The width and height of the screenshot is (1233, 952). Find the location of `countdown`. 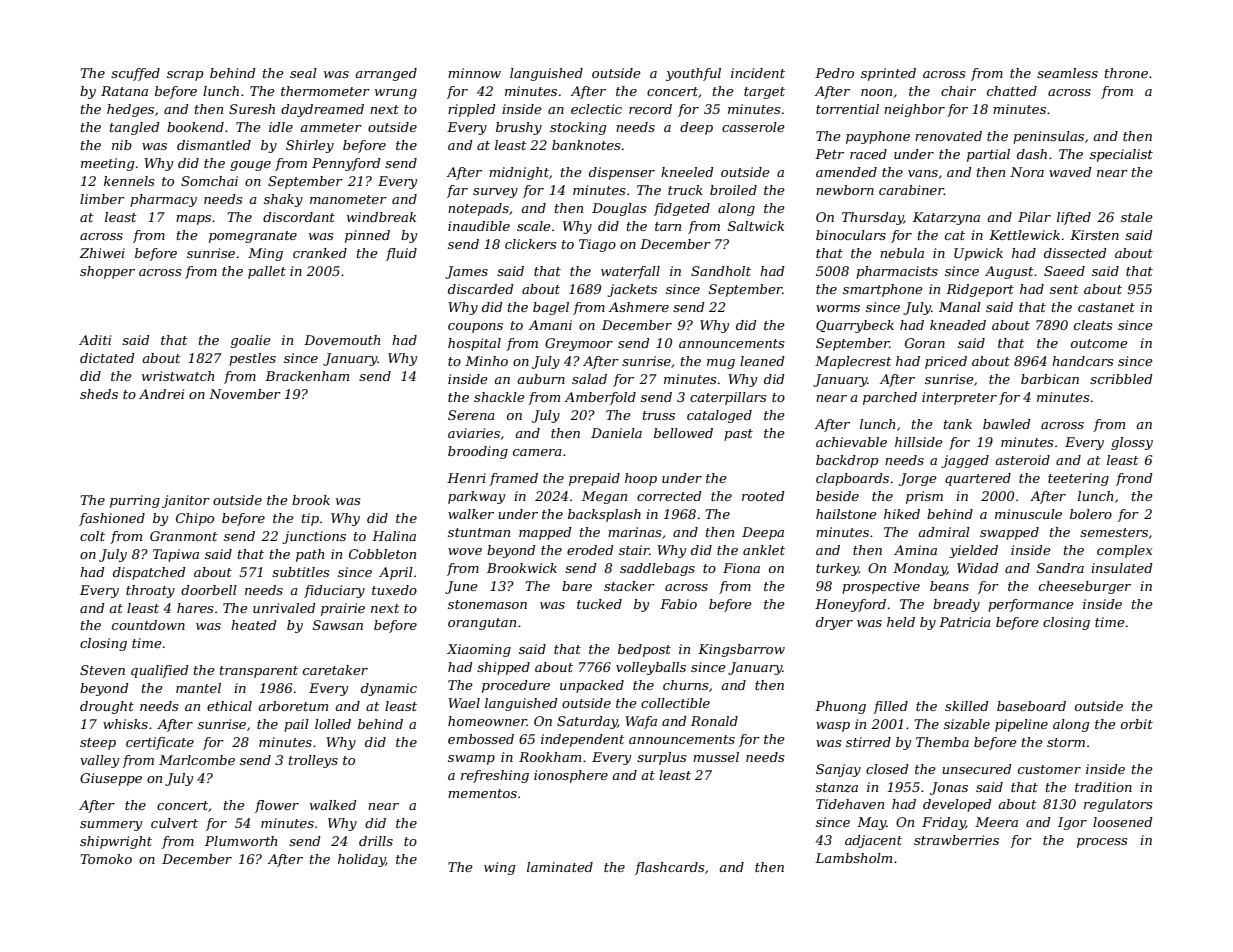

countdown is located at coordinates (148, 625).
